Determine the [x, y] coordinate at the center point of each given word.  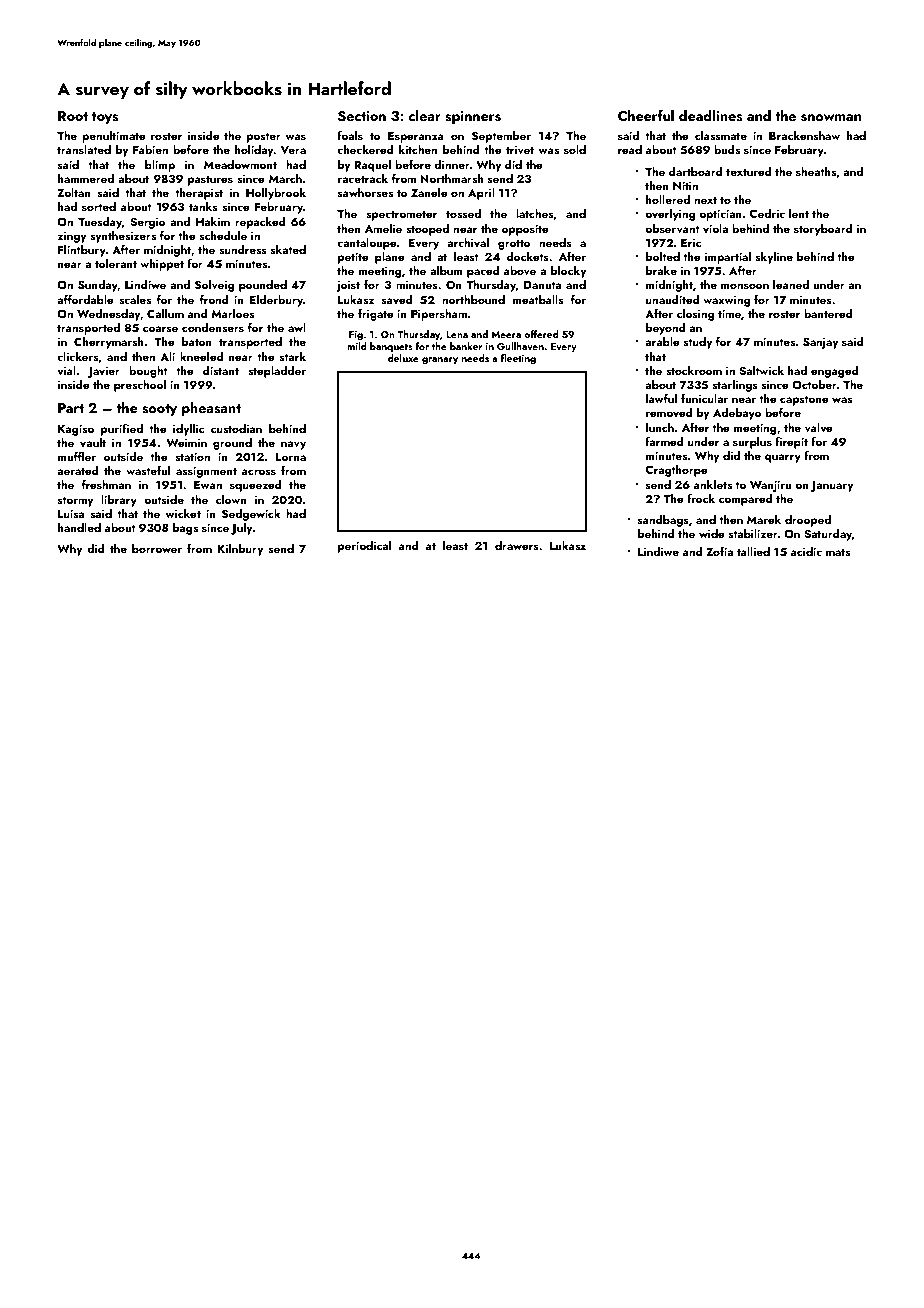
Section [362, 116]
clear [424, 115]
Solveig [214, 286]
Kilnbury [240, 550]
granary [440, 361]
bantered [828, 313]
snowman [831, 118]
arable [662, 341]
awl [297, 327]
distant [221, 370]
